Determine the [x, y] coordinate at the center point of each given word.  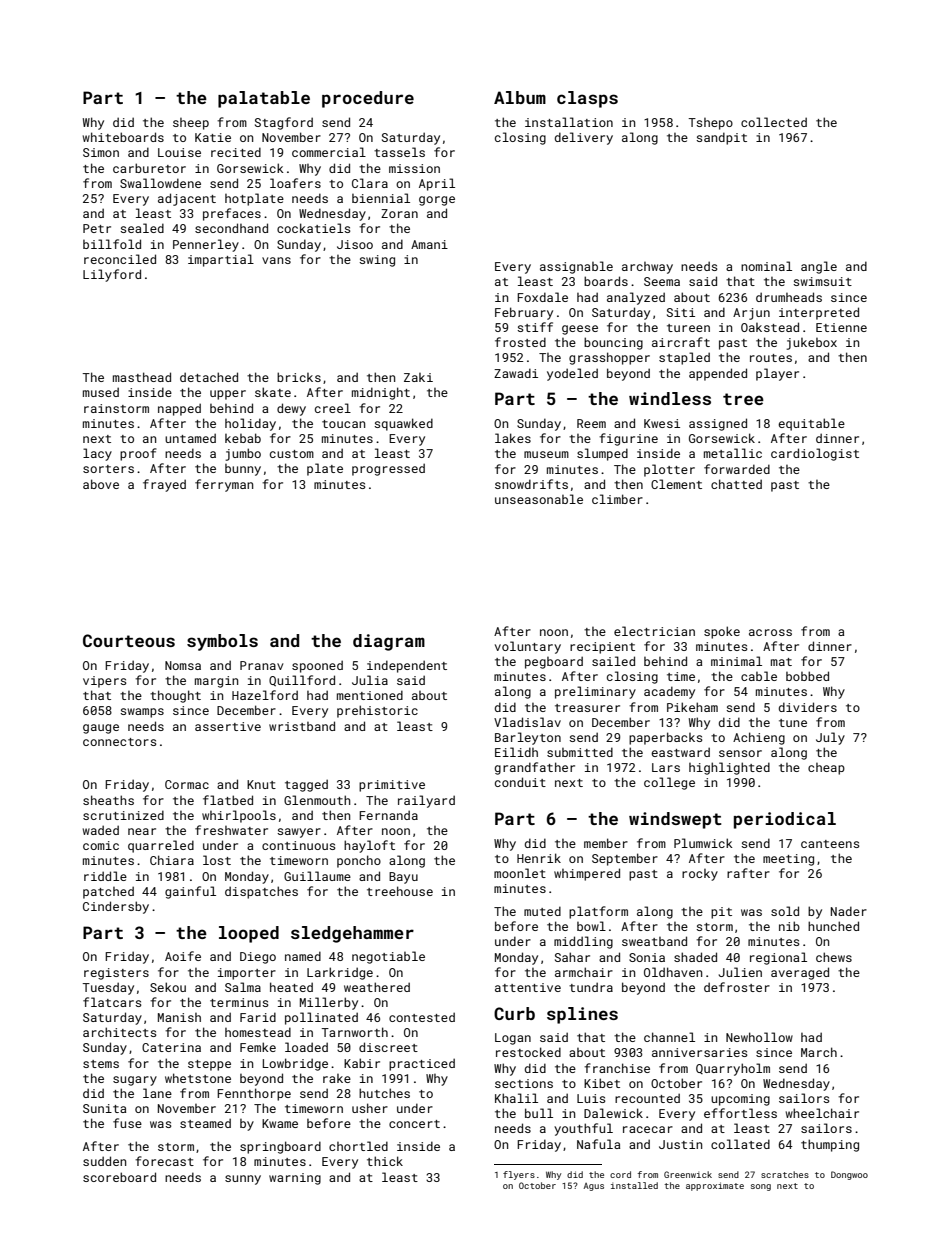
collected [774, 122]
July [830, 738]
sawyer [299, 833]
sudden [104, 1161]
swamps [142, 713]
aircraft [681, 342]
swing [377, 261]
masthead [142, 377]
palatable [264, 99]
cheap [826, 769]
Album [520, 97]
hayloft [369, 846]
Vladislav [527, 722]
